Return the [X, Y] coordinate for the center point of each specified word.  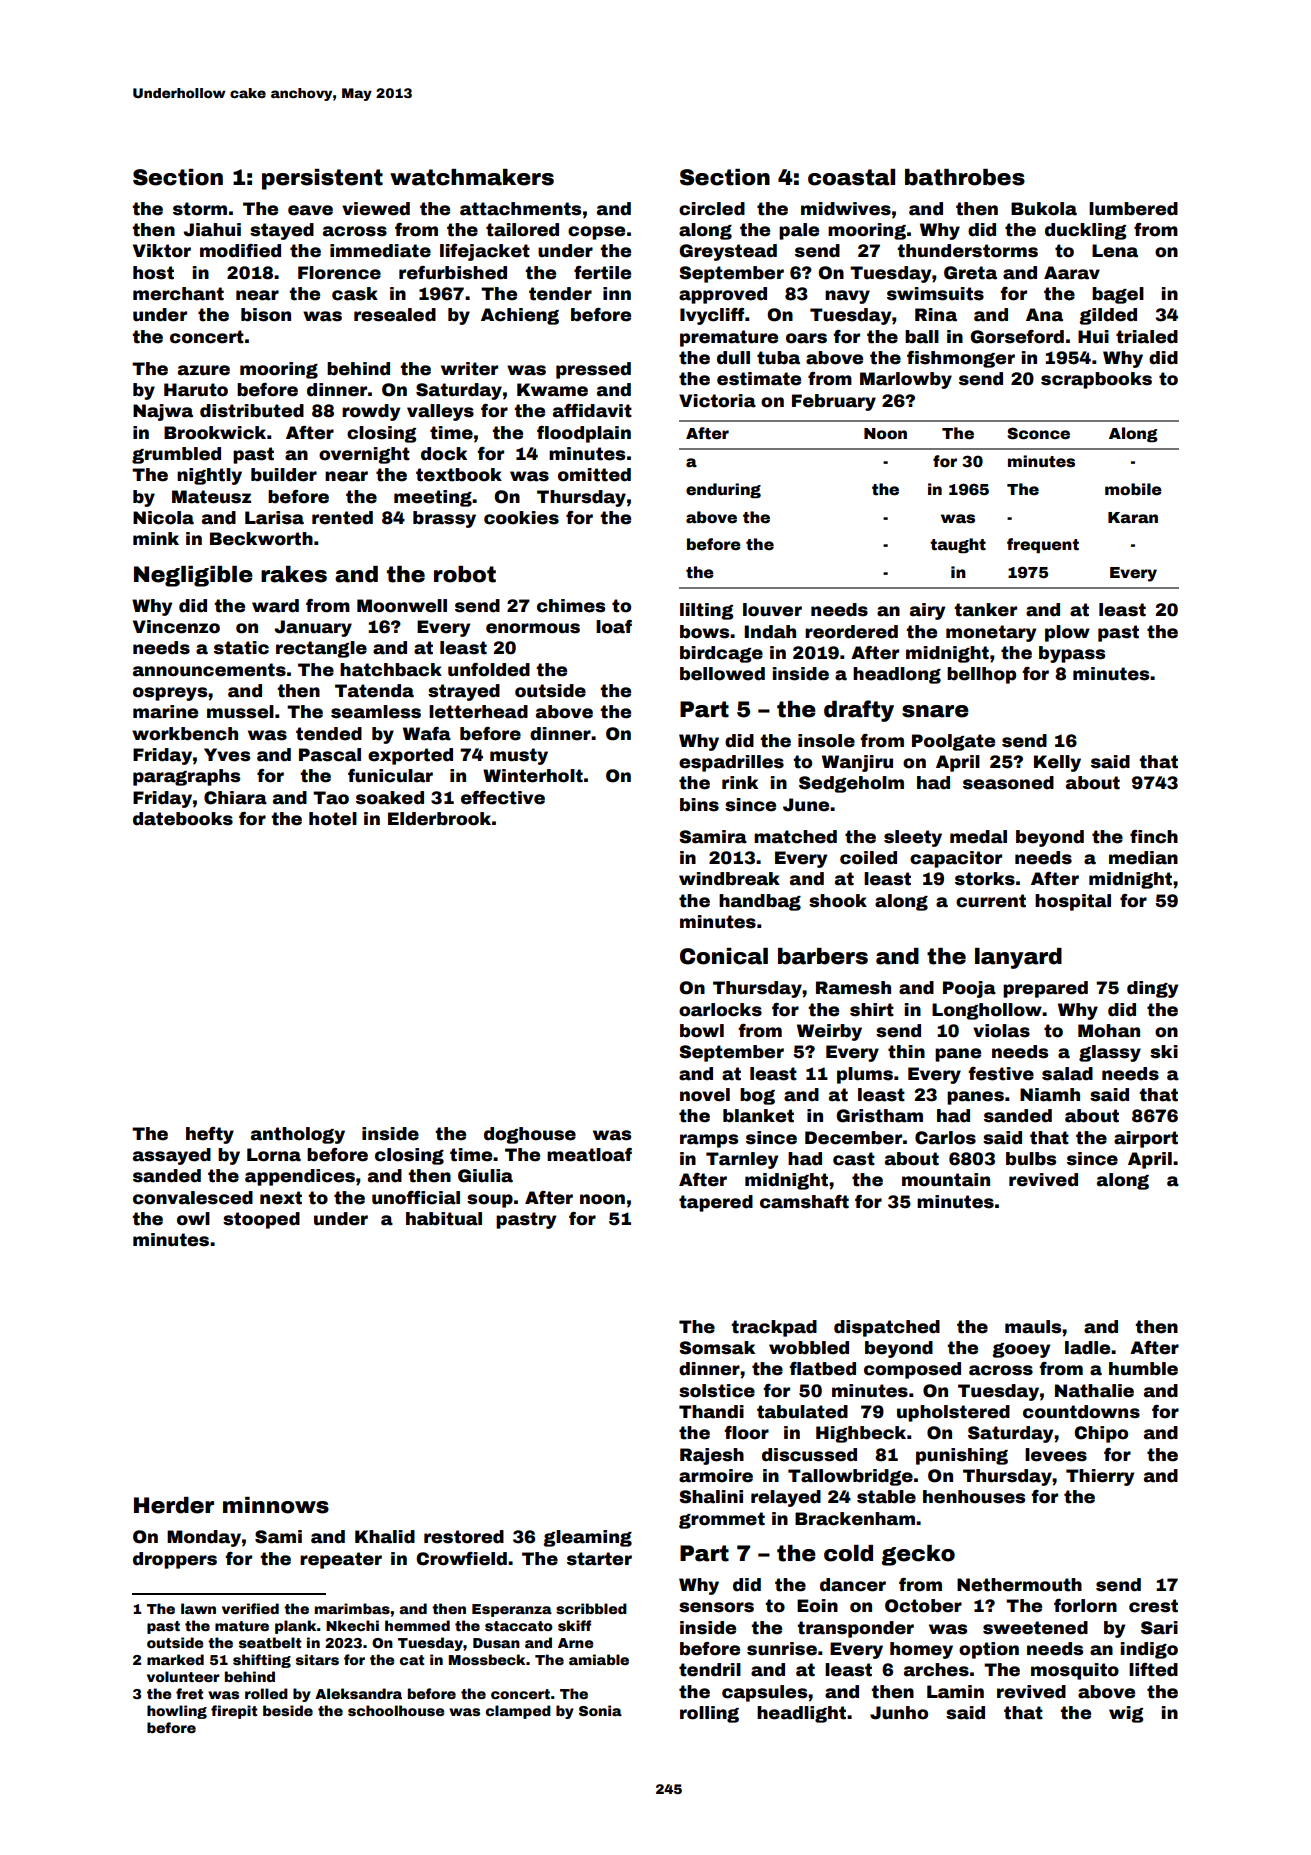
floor [746, 1433]
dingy [1152, 989]
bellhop [981, 675]
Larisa [274, 518]
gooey [1021, 1350]
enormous [533, 628]
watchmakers [472, 177]
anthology [298, 1135]
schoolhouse [396, 1710]
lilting [707, 611]
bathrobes [965, 177]
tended [329, 734]
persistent [322, 179]
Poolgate [953, 742]
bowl [702, 1031]
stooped [261, 1220]
